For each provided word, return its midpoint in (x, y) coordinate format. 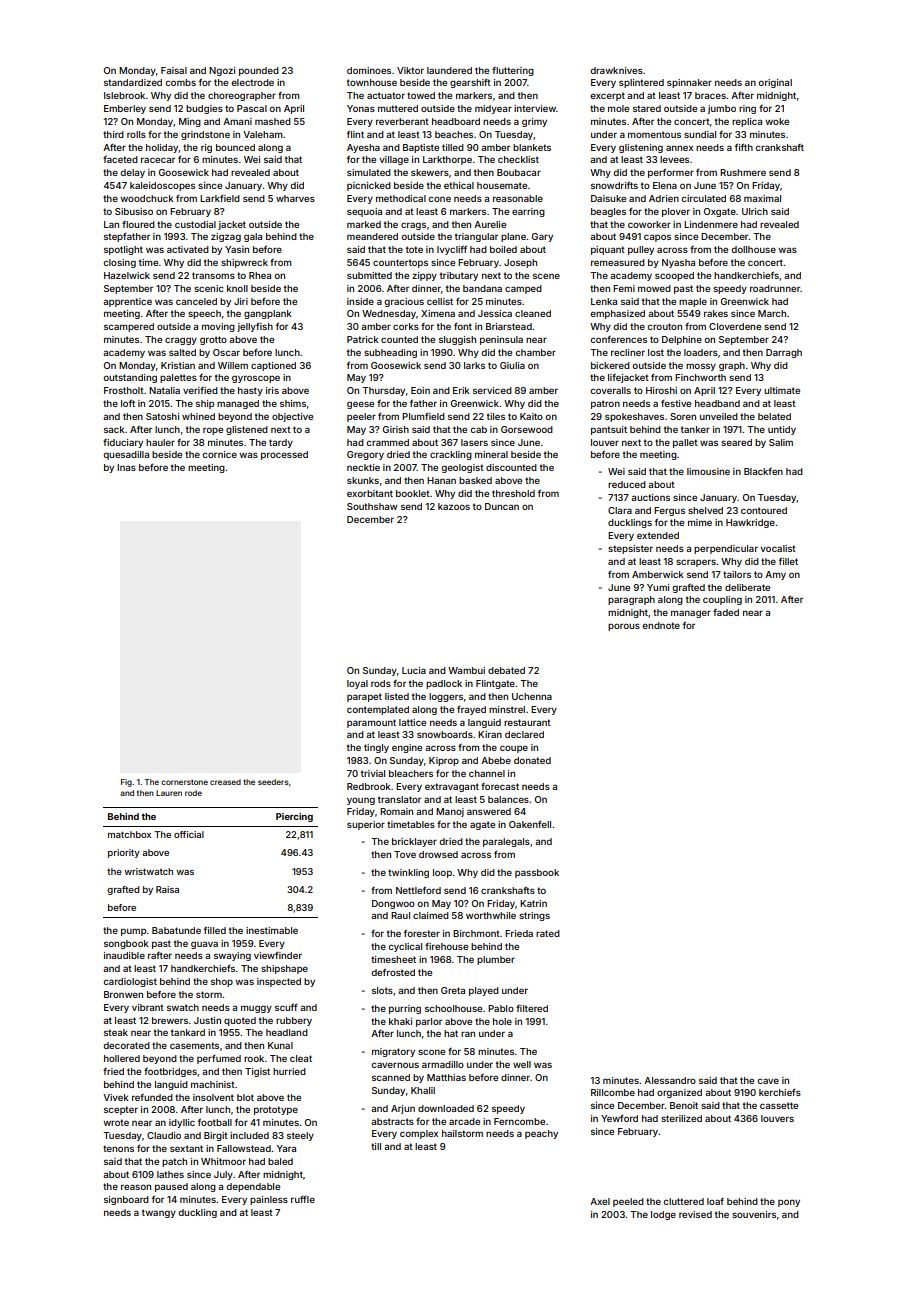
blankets (532, 147)
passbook (537, 873)
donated (532, 760)
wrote (116, 1122)
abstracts (392, 1121)
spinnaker (689, 83)
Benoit (684, 1105)
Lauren (169, 793)
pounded (259, 71)
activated (188, 249)
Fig (126, 783)
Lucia (414, 670)
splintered (641, 83)
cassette (779, 1105)
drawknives (616, 70)
